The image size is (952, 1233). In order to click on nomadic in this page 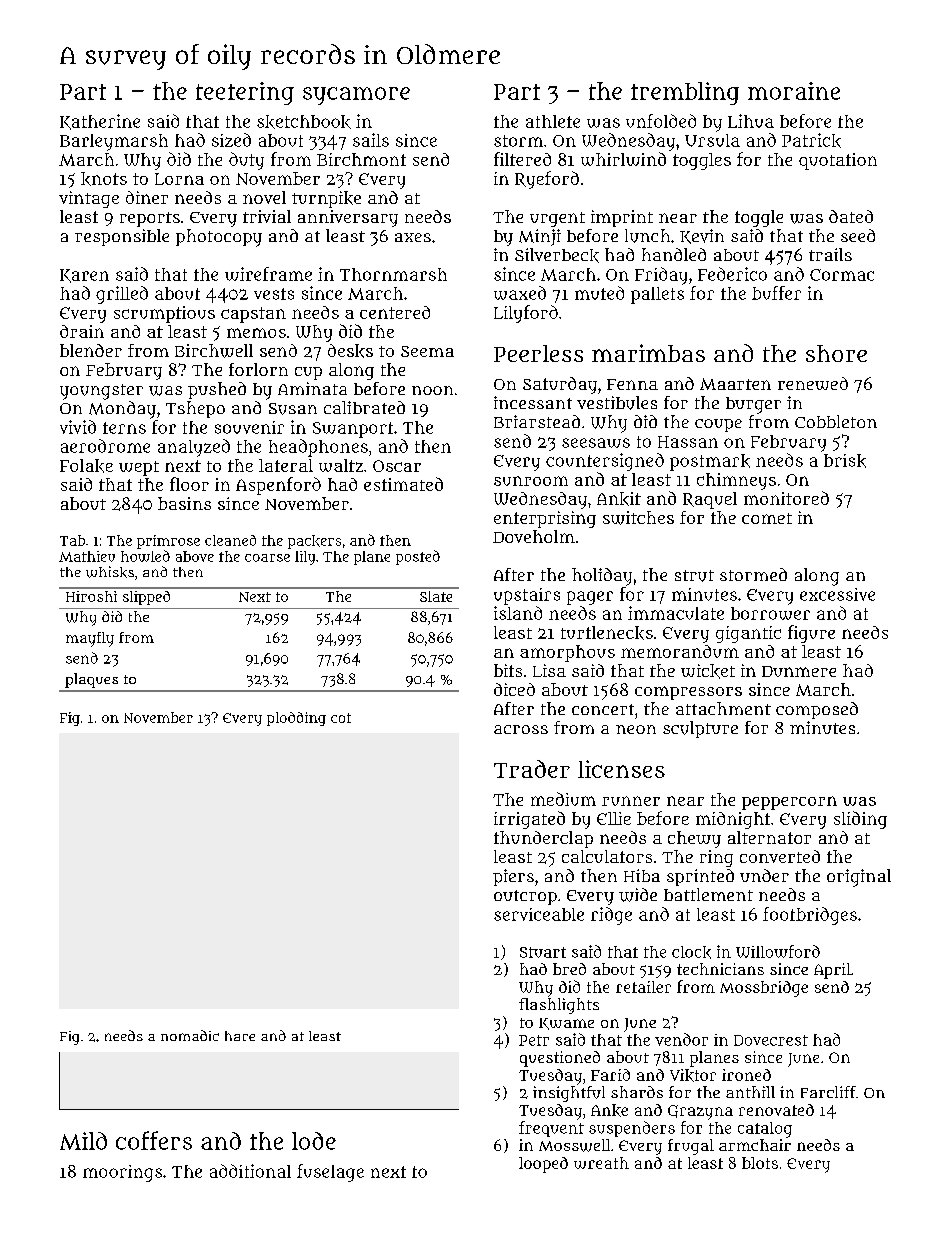, I will do `click(190, 1035)`.
